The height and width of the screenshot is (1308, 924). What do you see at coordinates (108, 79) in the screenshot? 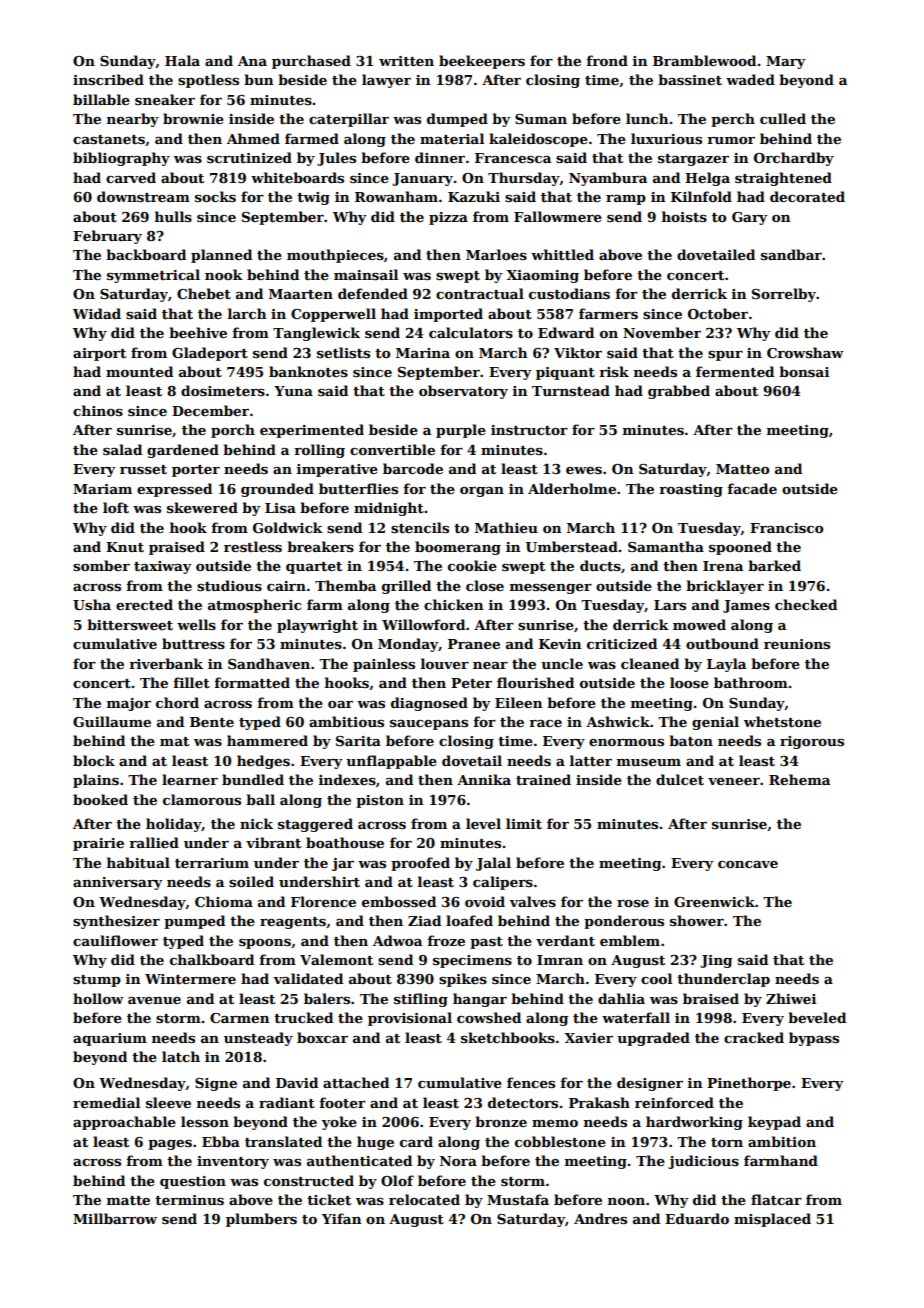
I see `inscribed` at bounding box center [108, 79].
